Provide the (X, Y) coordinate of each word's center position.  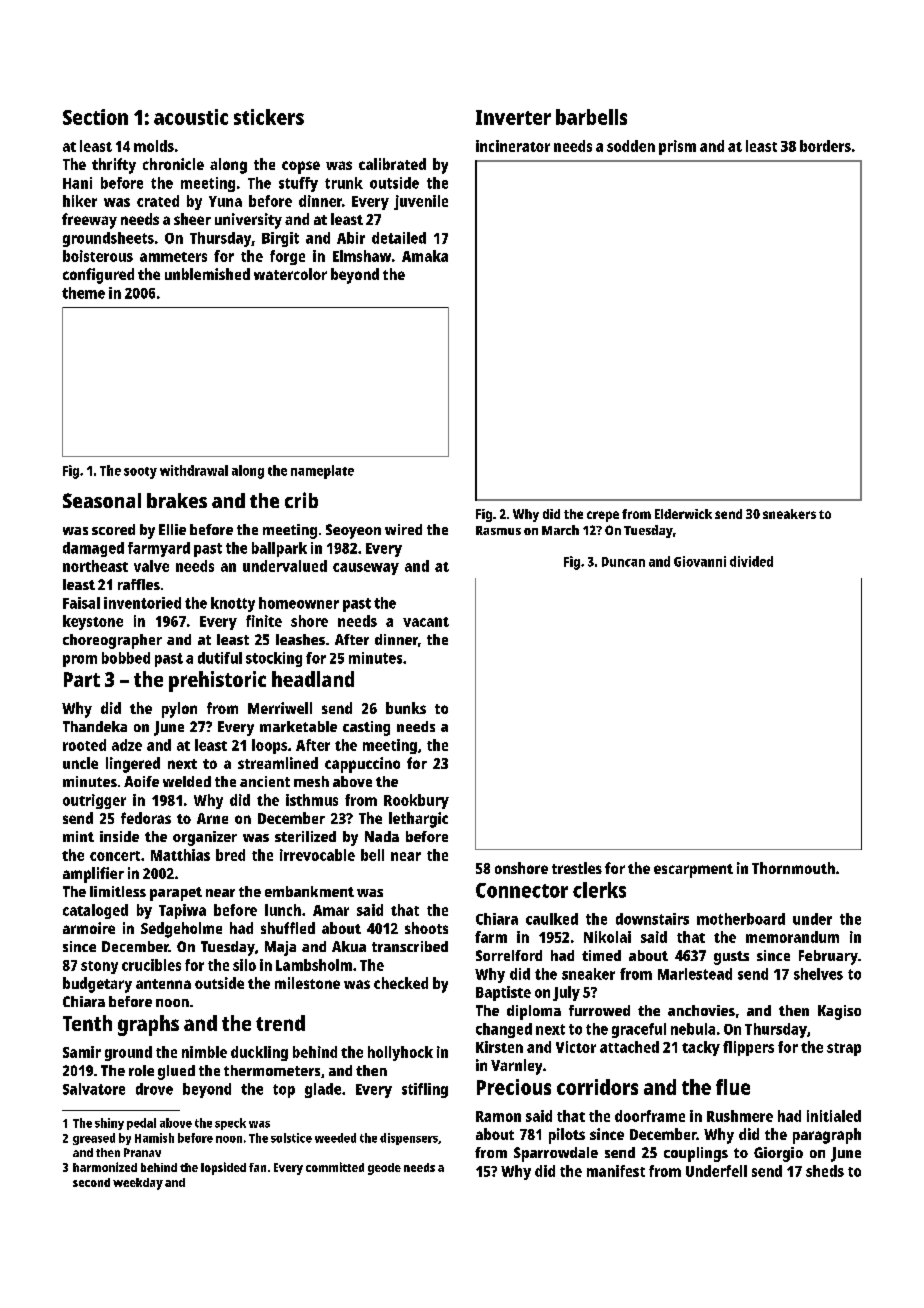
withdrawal (194, 470)
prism (677, 147)
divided (751, 561)
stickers (269, 117)
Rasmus (498, 530)
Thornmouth (793, 868)
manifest (616, 1171)
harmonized (105, 1167)
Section (95, 117)
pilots (567, 1136)
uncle (80, 763)
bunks (406, 708)
